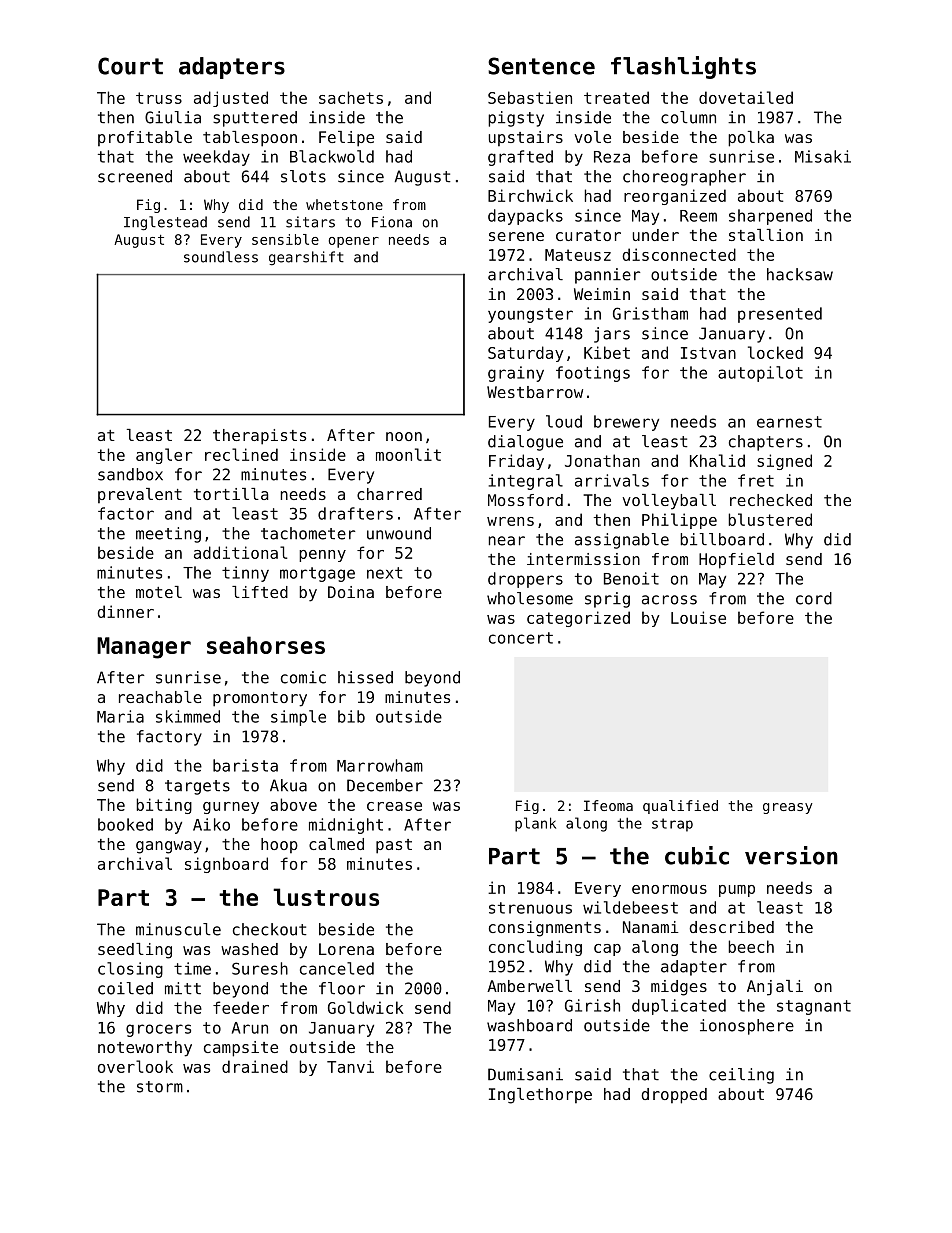 This screenshot has height=1233, width=952. What do you see at coordinates (240, 552) in the screenshot?
I see `additional` at bounding box center [240, 552].
